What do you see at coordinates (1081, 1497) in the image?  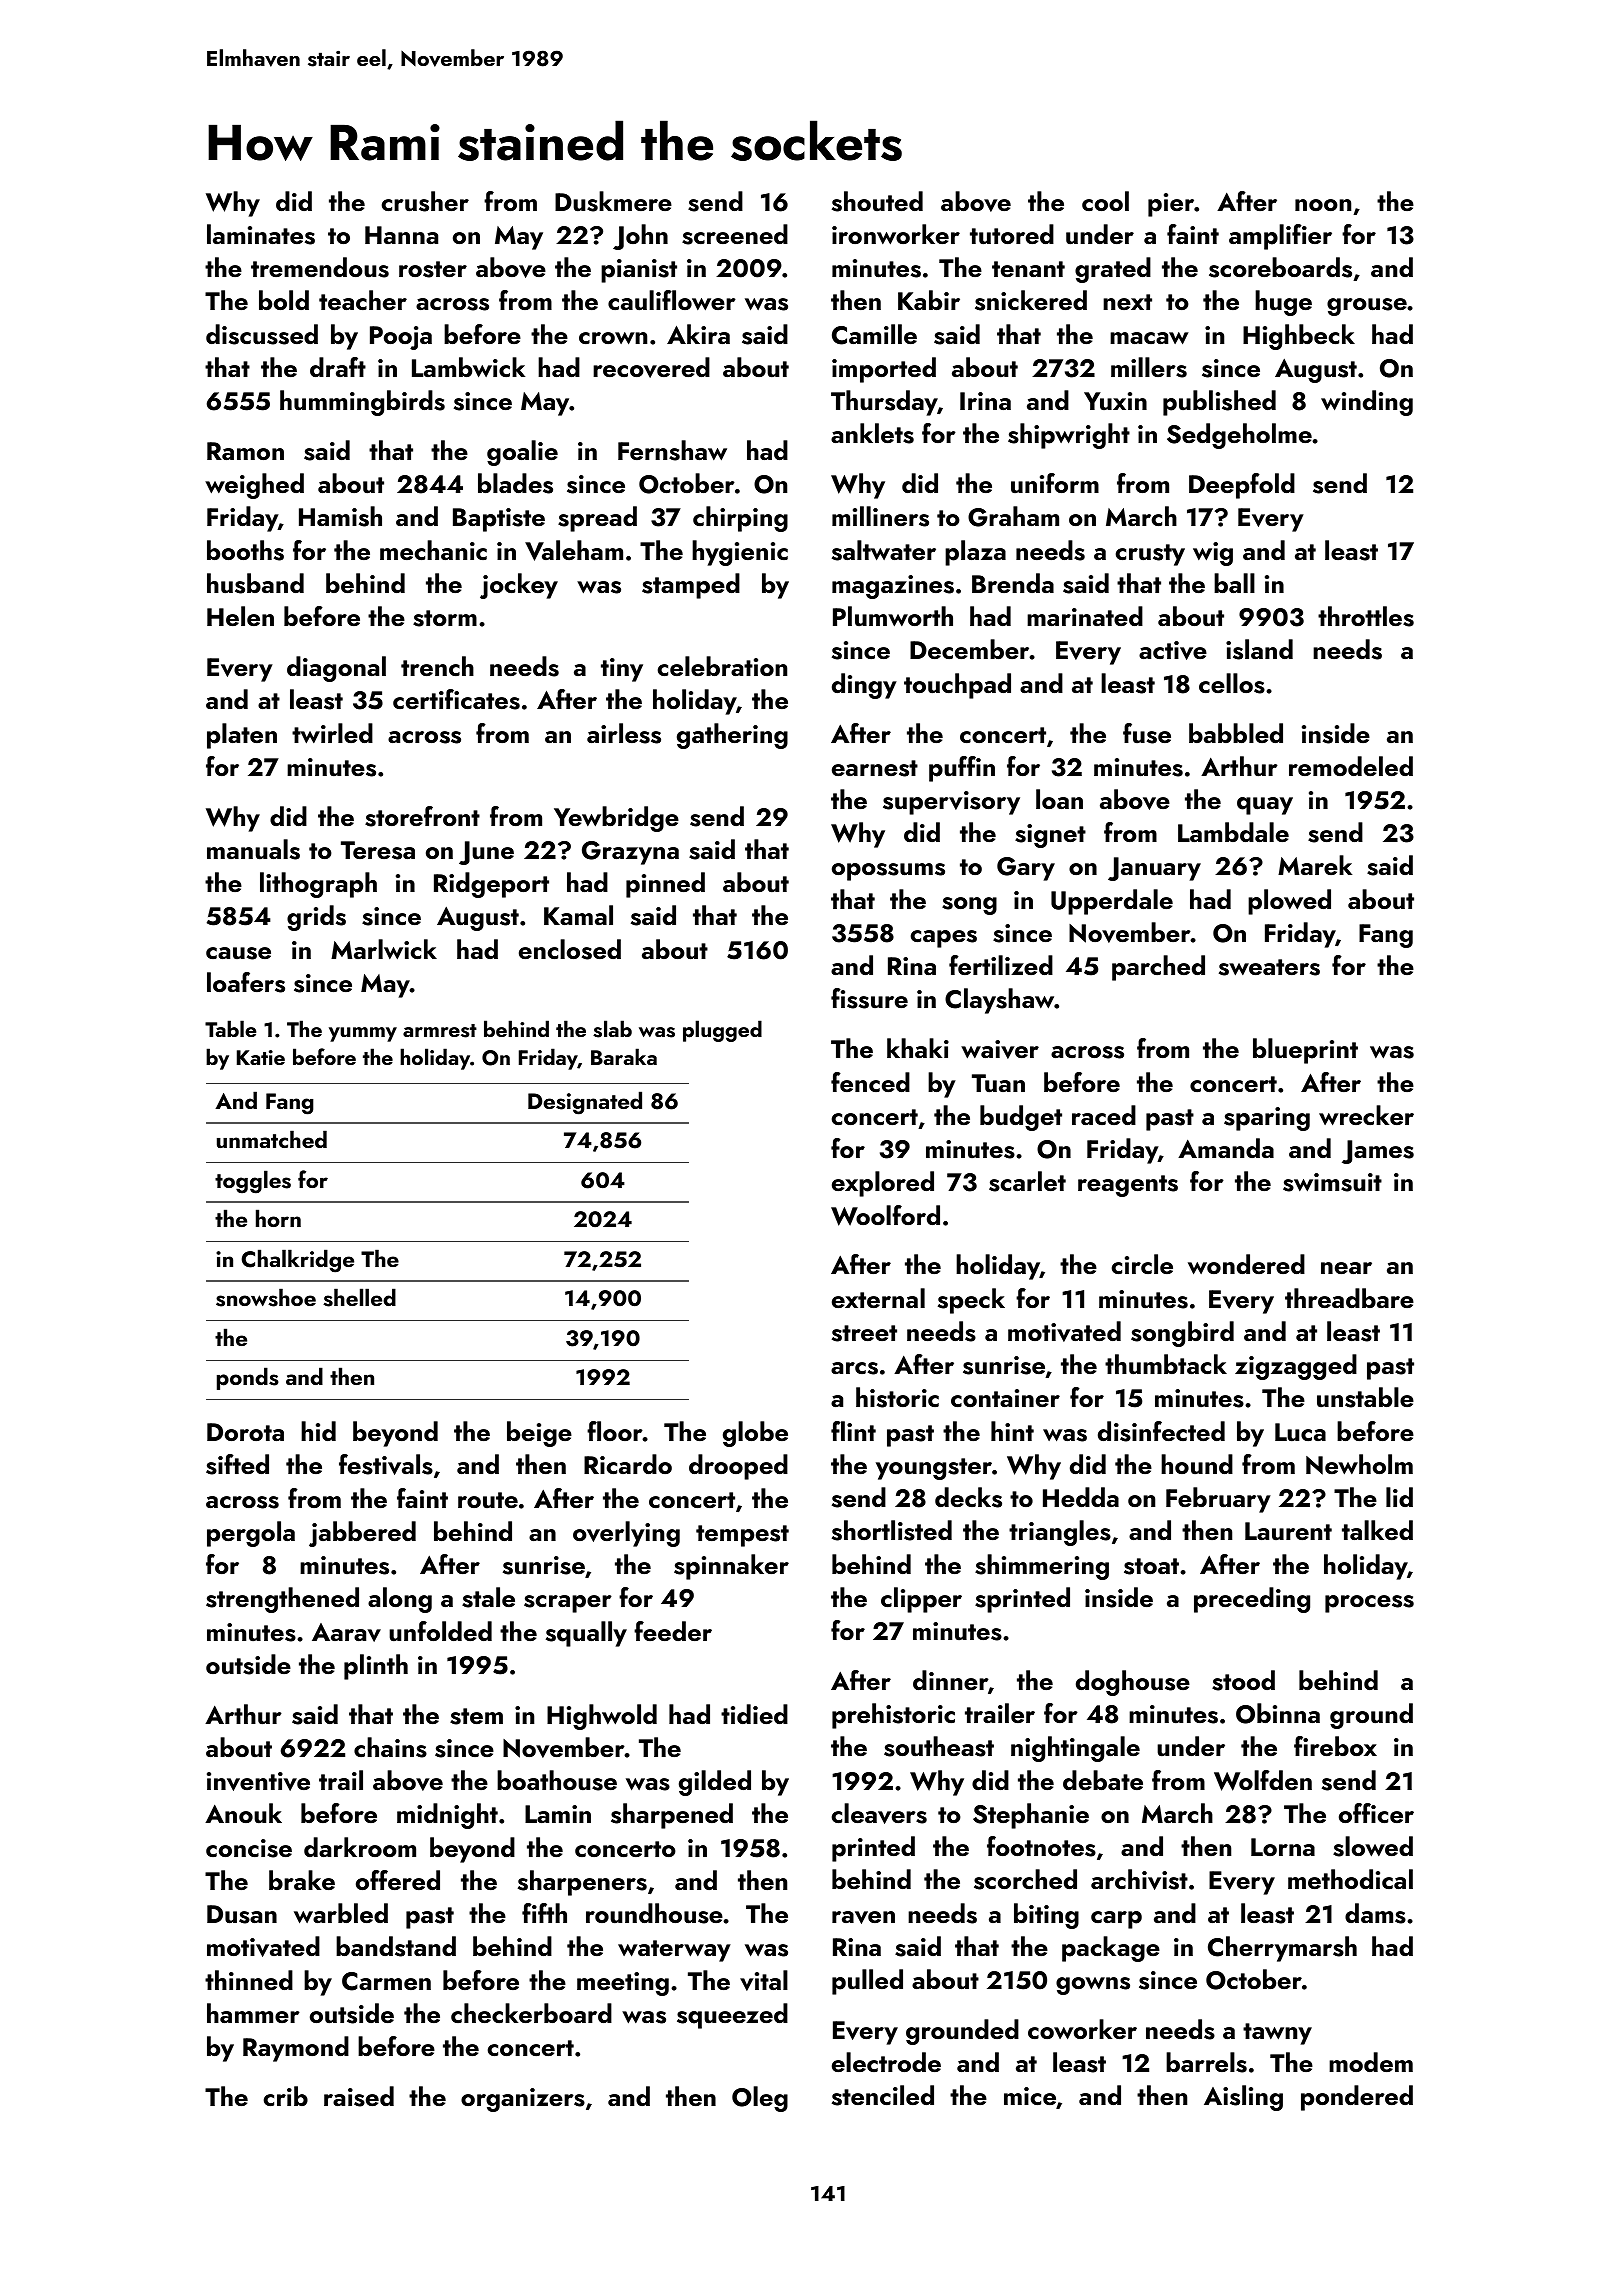 I see `Hedda` at bounding box center [1081, 1497].
